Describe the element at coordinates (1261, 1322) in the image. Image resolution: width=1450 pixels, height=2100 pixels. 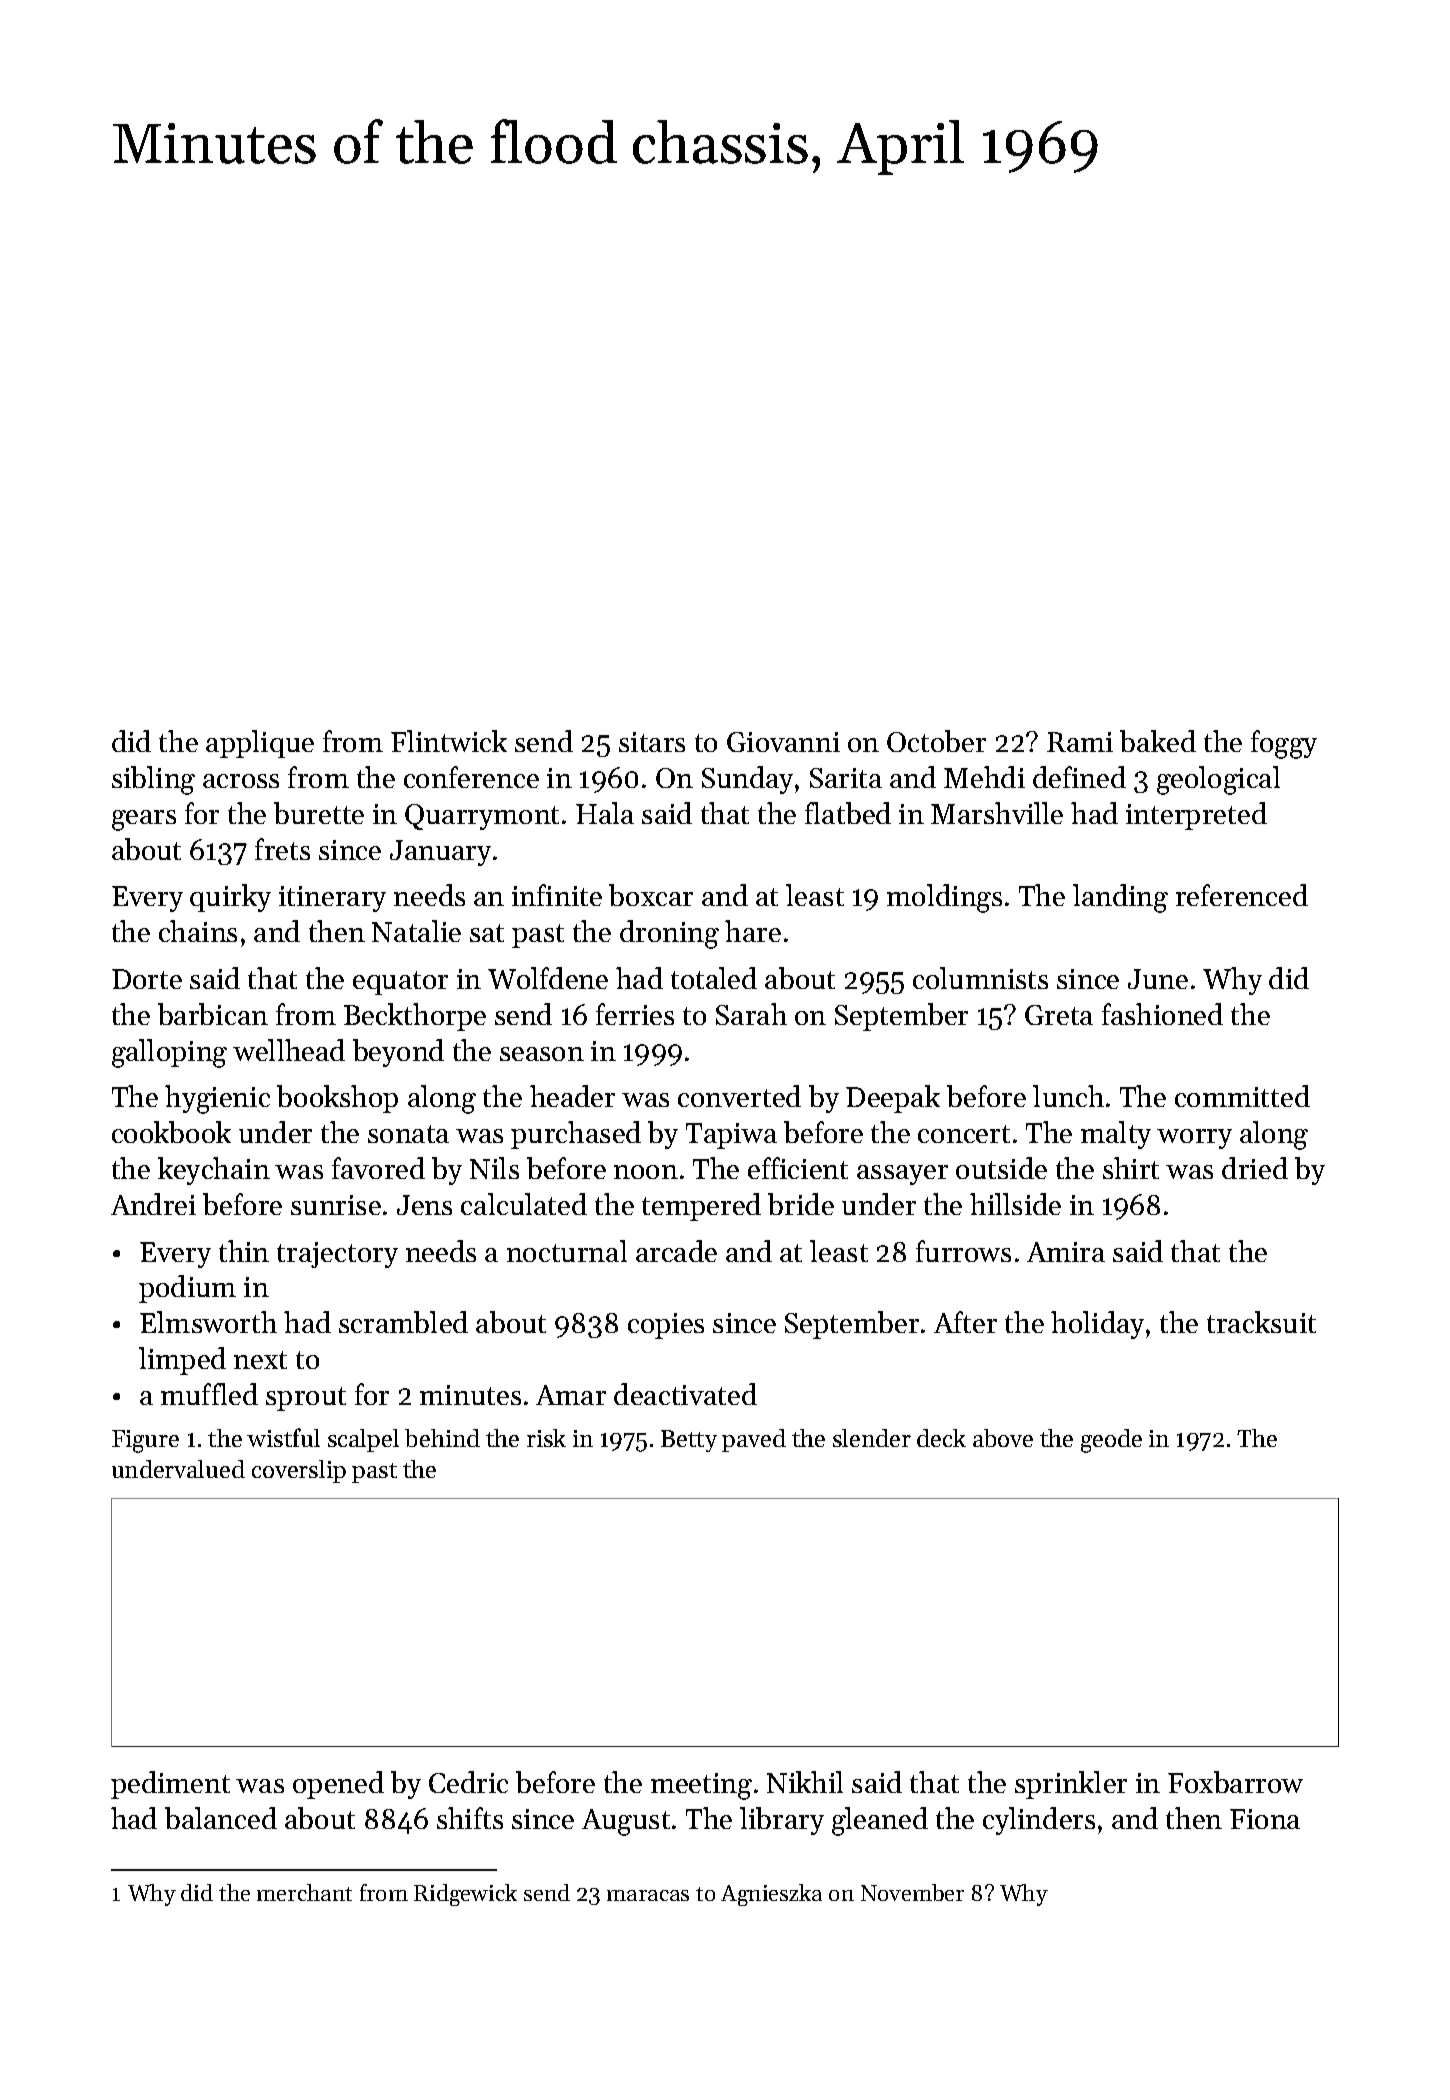
I see `tracksuit` at that location.
